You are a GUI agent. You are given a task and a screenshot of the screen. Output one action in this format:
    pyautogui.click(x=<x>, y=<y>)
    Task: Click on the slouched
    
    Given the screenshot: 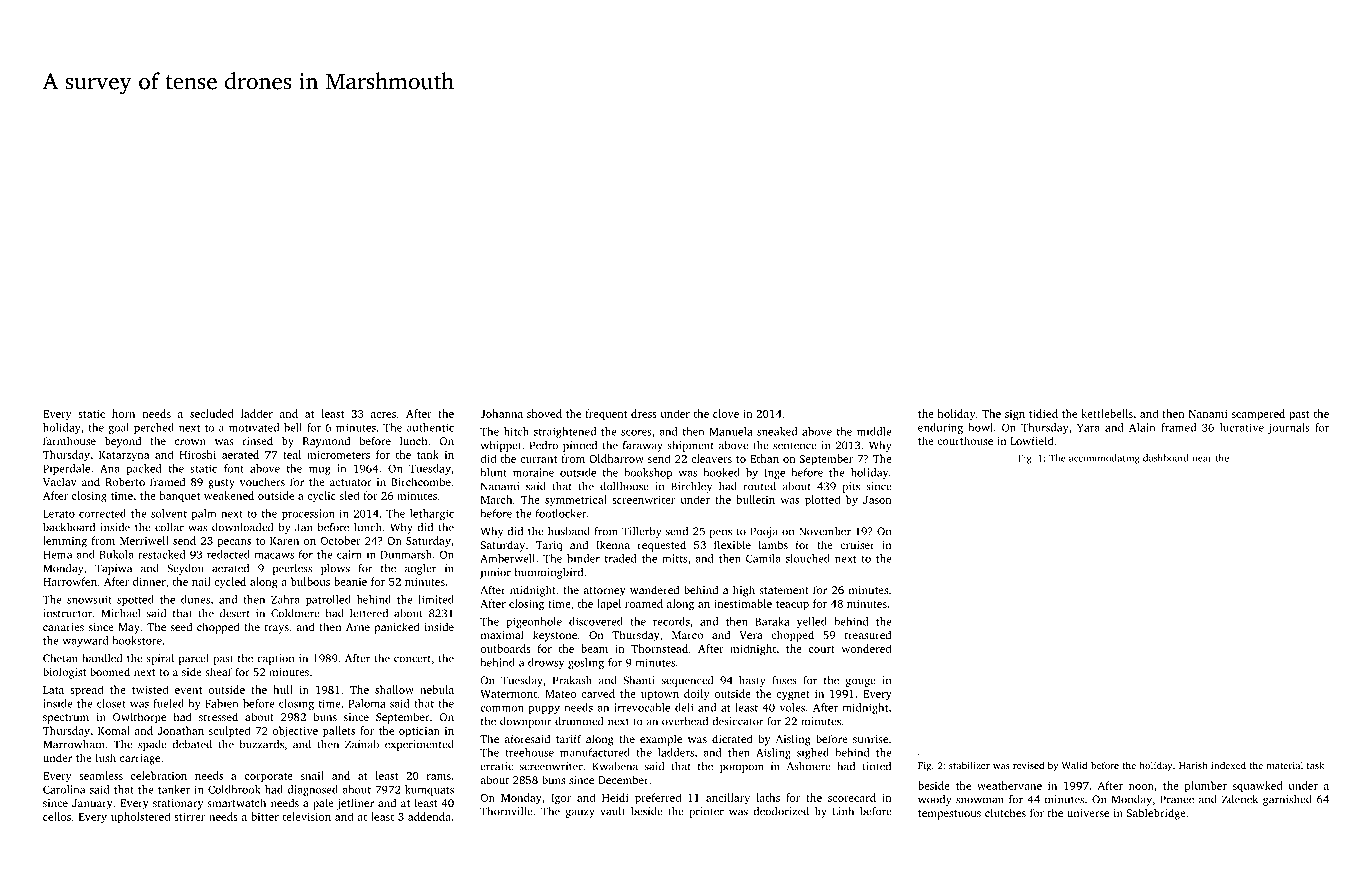 What is the action you would take?
    pyautogui.click(x=808, y=558)
